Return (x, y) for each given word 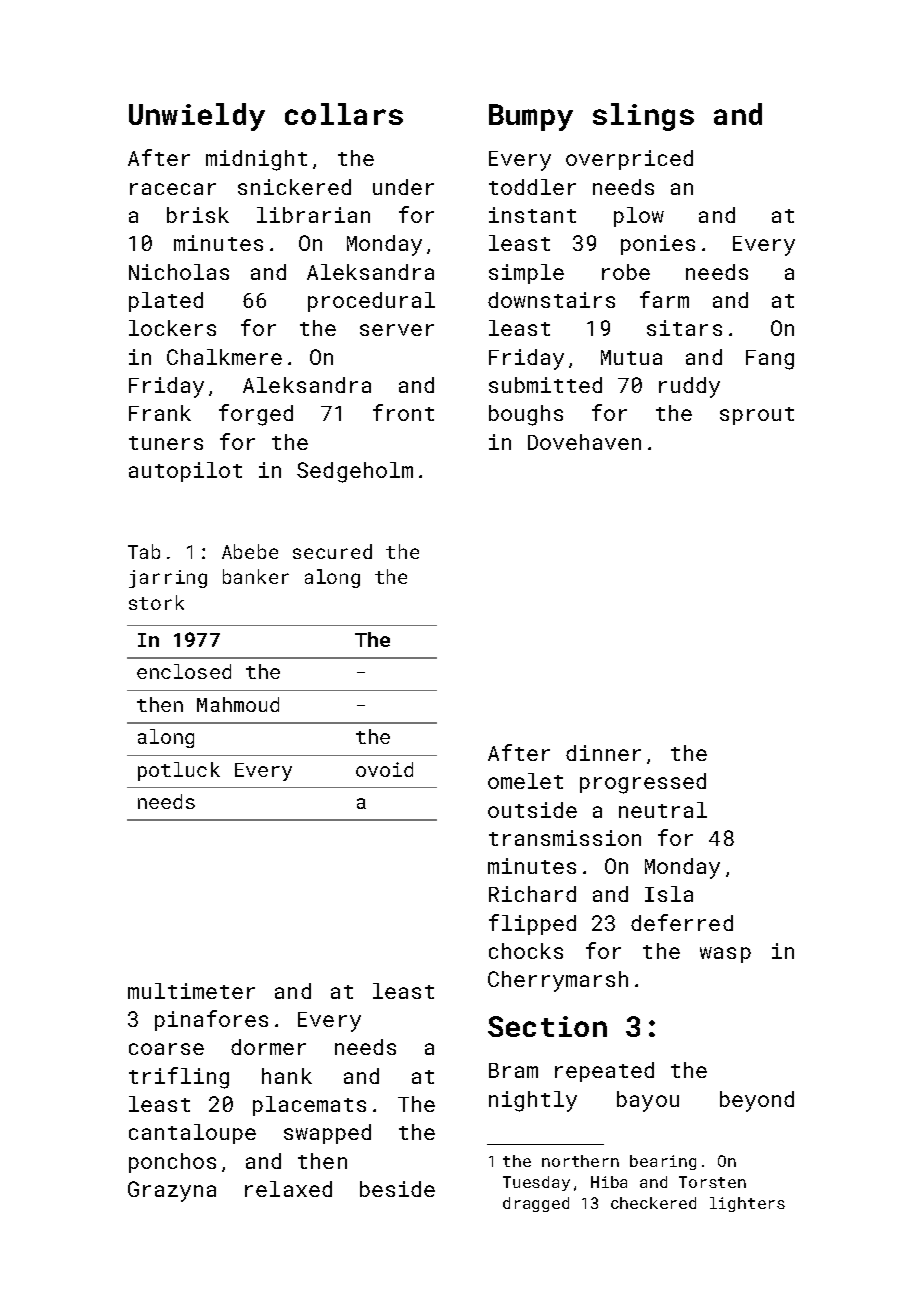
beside (397, 1189)
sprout (757, 416)
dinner (603, 753)
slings (643, 117)
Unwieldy (197, 117)
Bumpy (531, 117)
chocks (526, 951)
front (403, 412)
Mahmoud (238, 704)
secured (332, 551)
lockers (172, 328)
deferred (682, 922)
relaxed (288, 1189)
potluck (179, 771)
